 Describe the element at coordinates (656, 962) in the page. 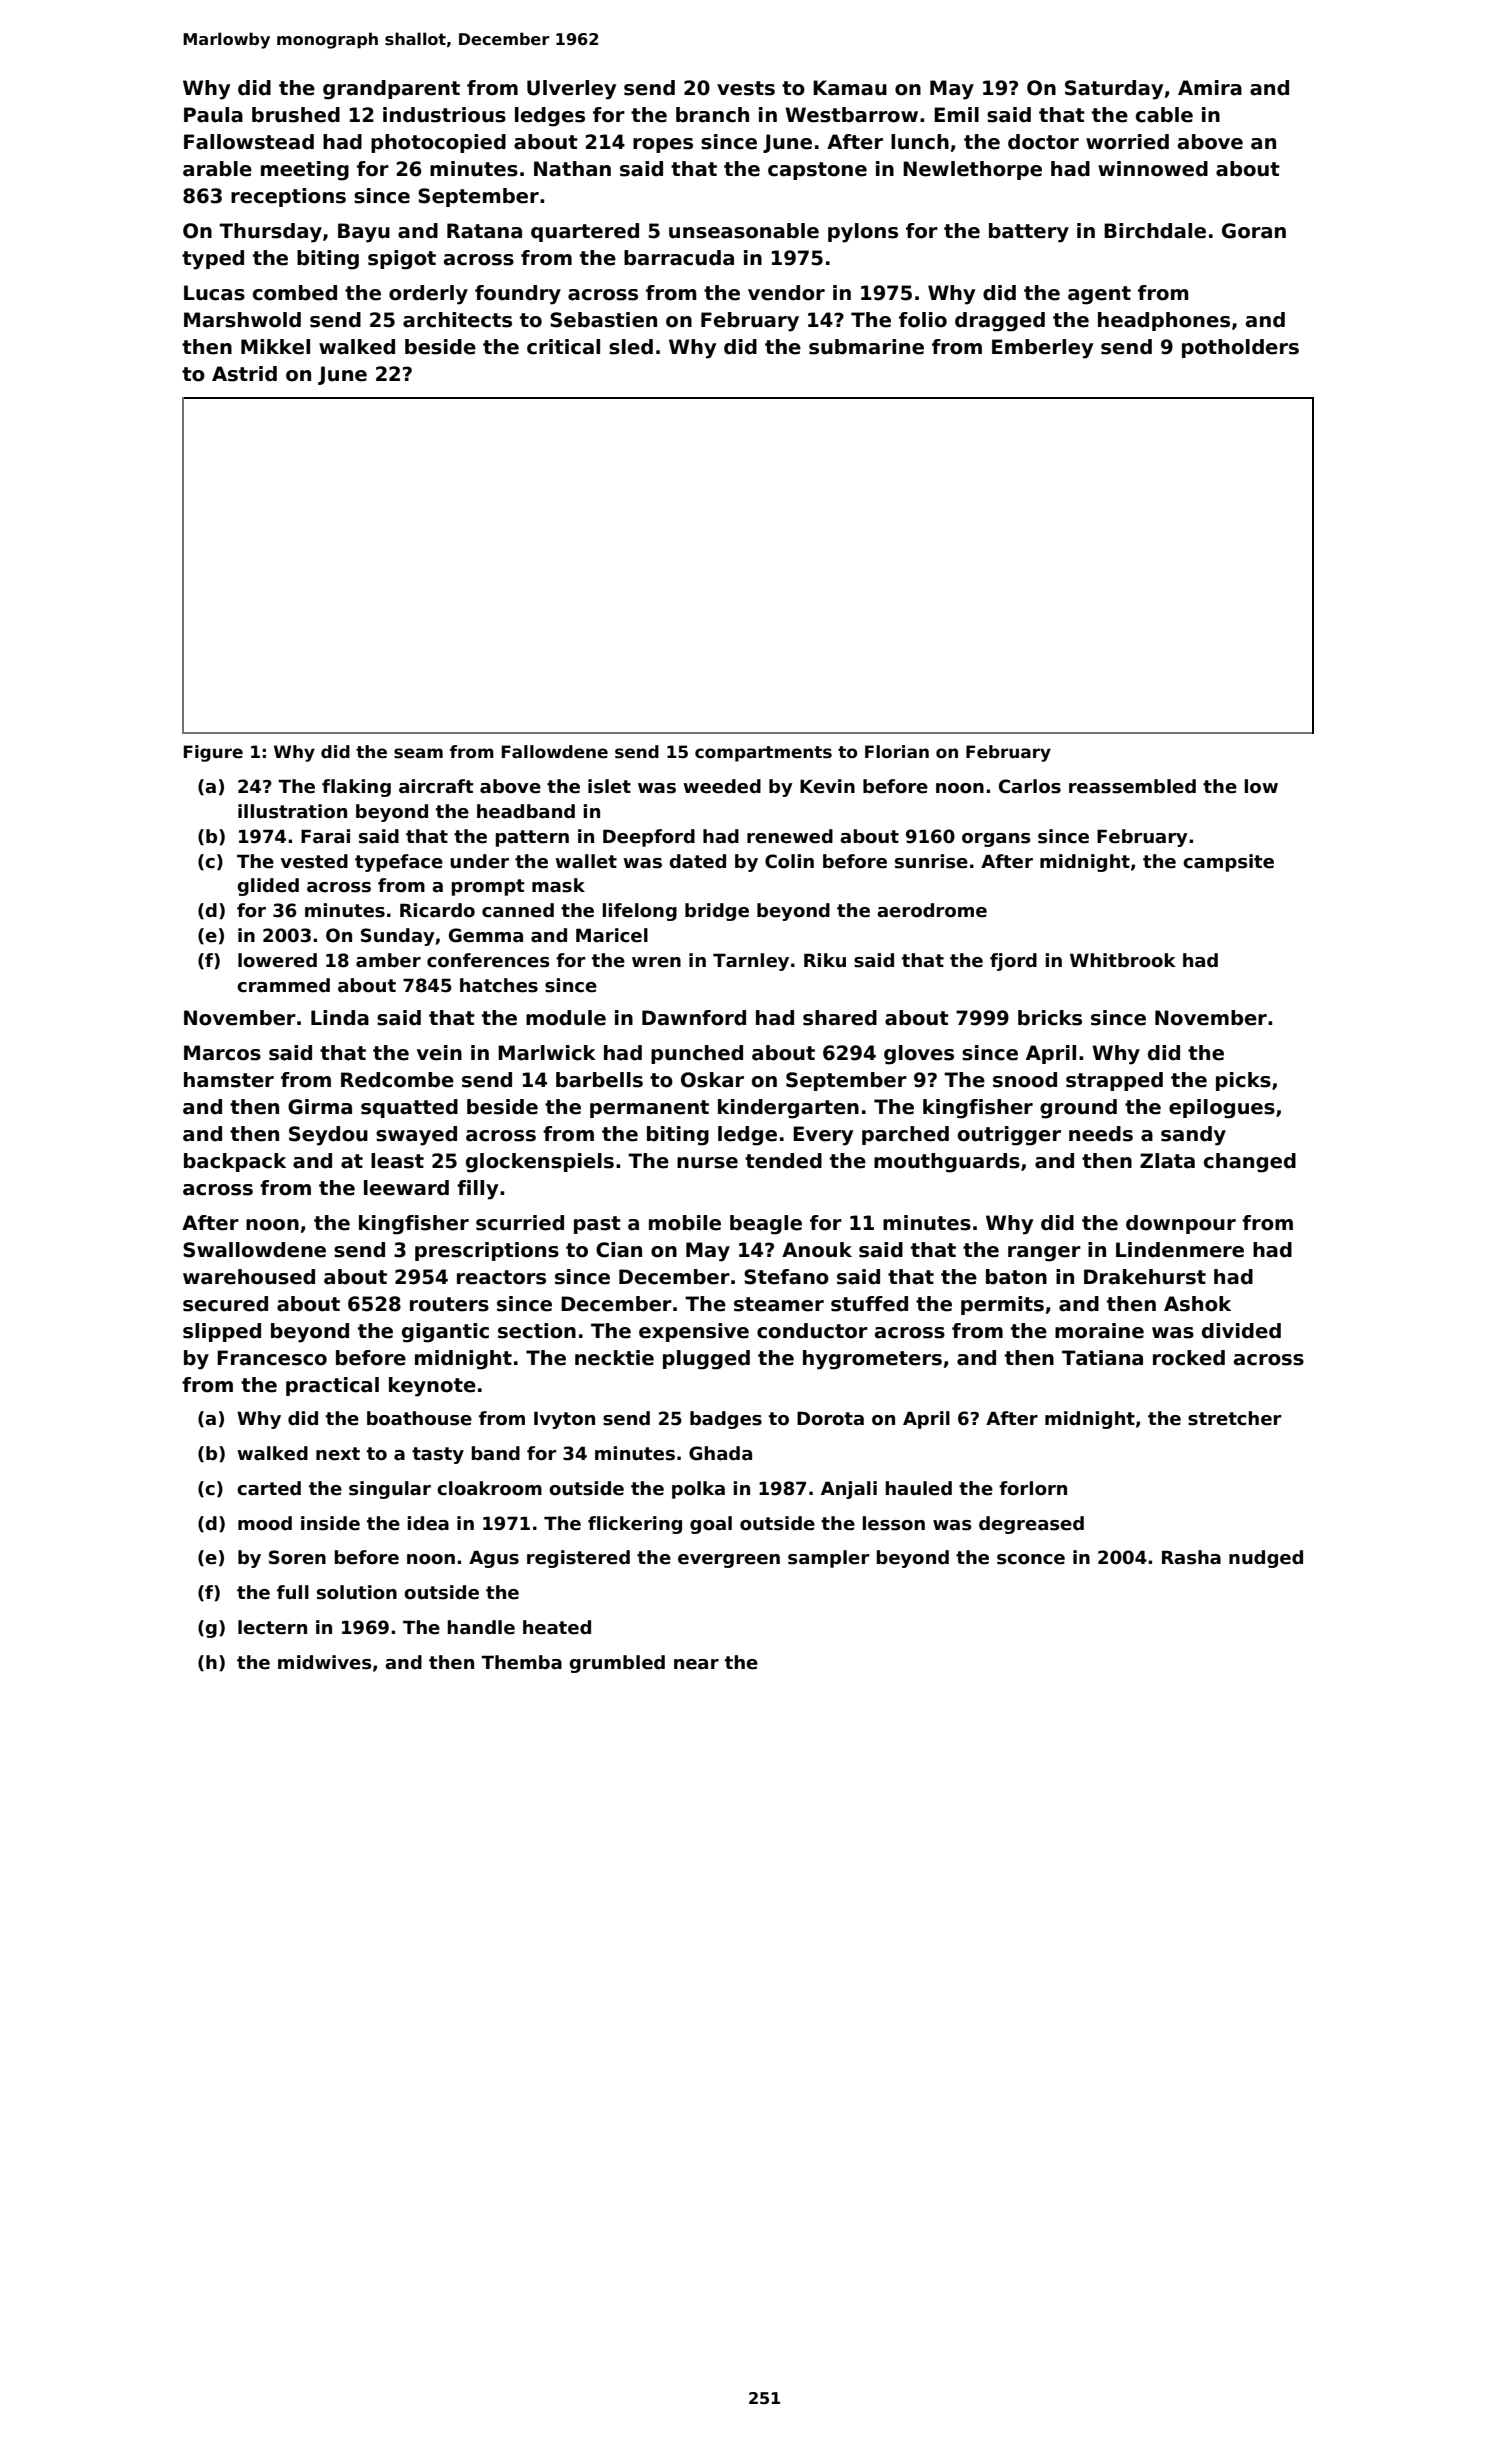

I see `wren` at that location.
